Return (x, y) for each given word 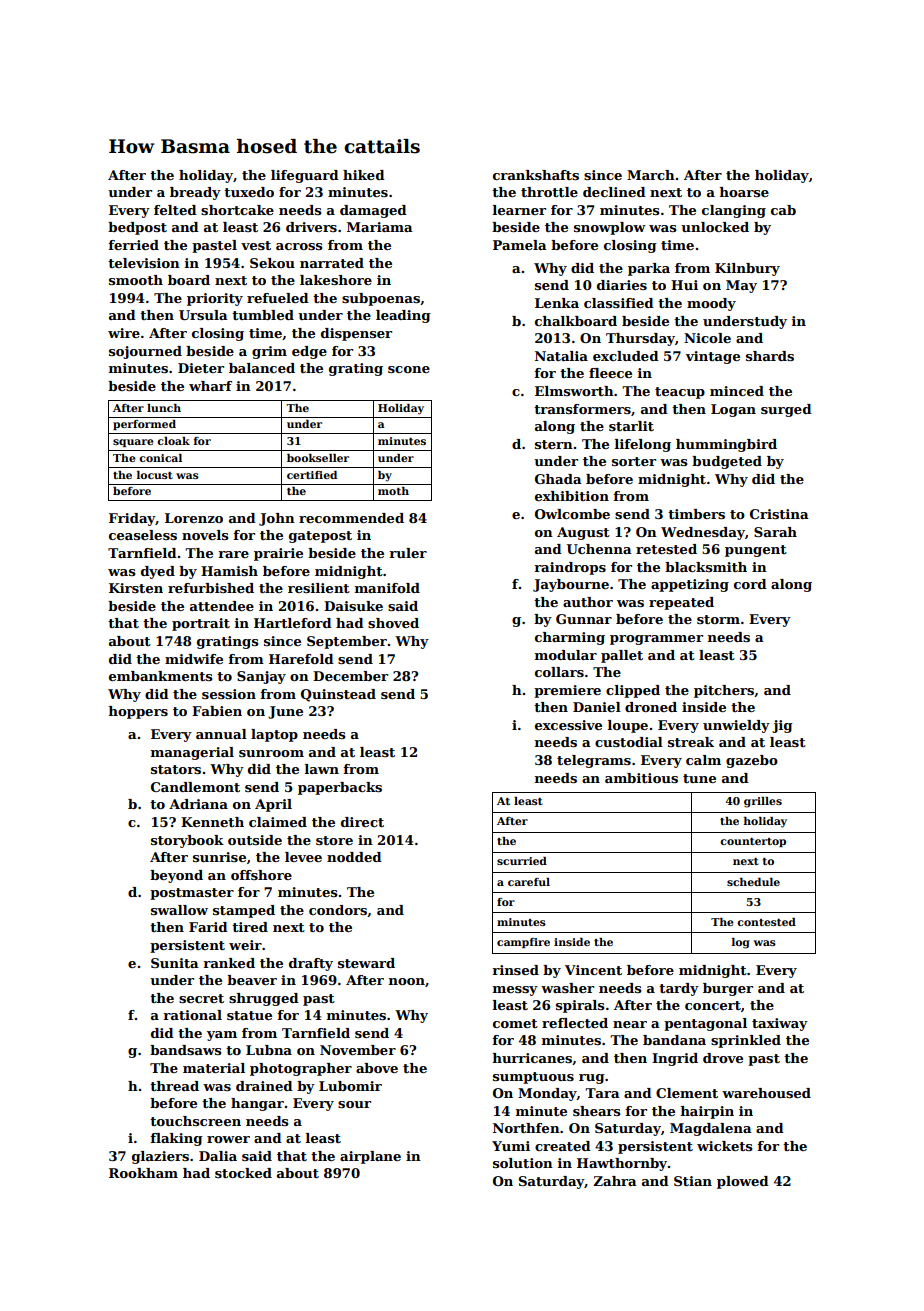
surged (786, 410)
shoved (393, 623)
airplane (370, 1157)
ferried (133, 245)
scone (409, 369)
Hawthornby (622, 1164)
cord (750, 584)
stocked (243, 1173)
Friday (132, 519)
